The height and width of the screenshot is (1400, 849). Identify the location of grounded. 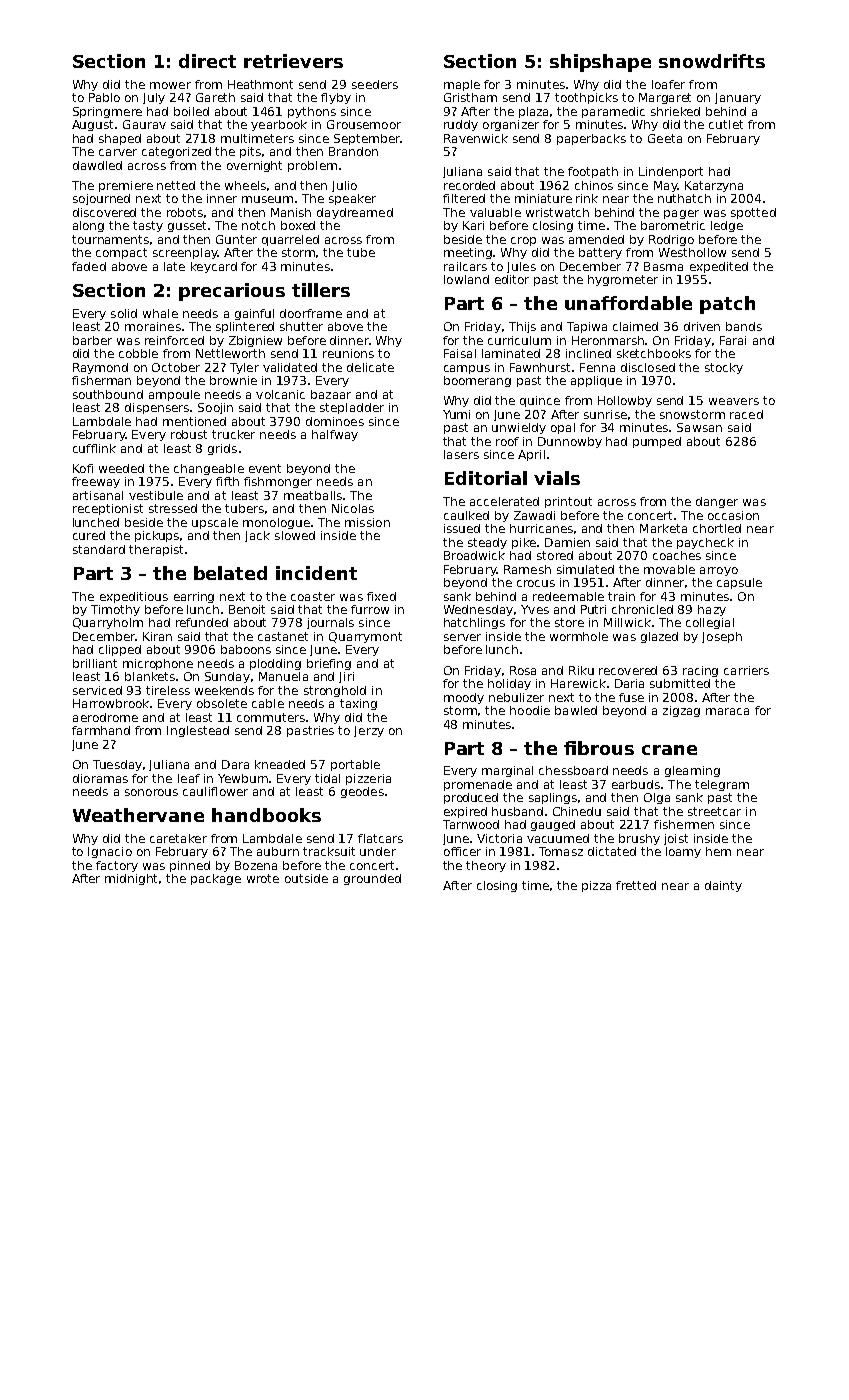
(372, 879).
